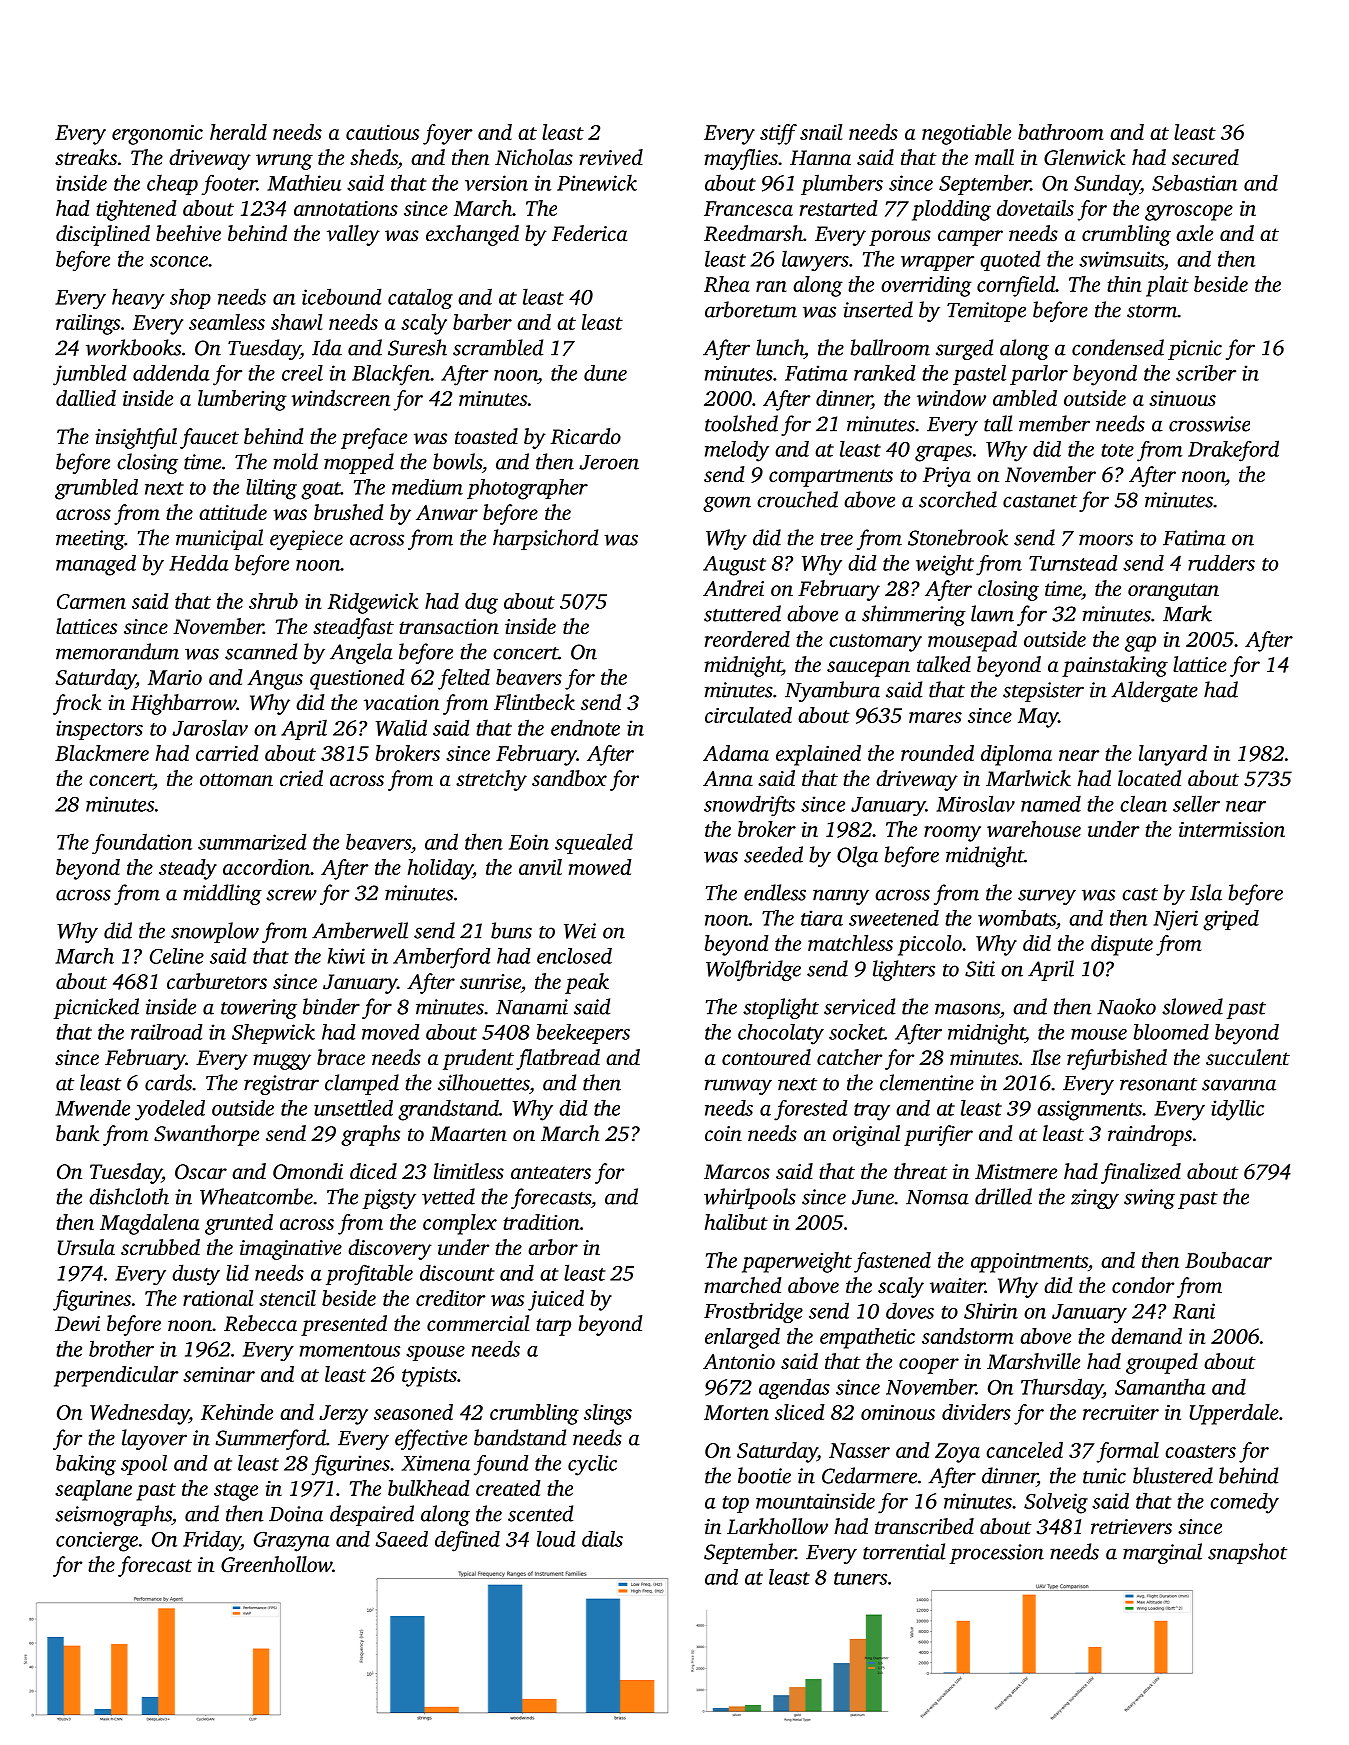  Describe the element at coordinates (1046, 1057) in the image. I see `Ilse` at that location.
